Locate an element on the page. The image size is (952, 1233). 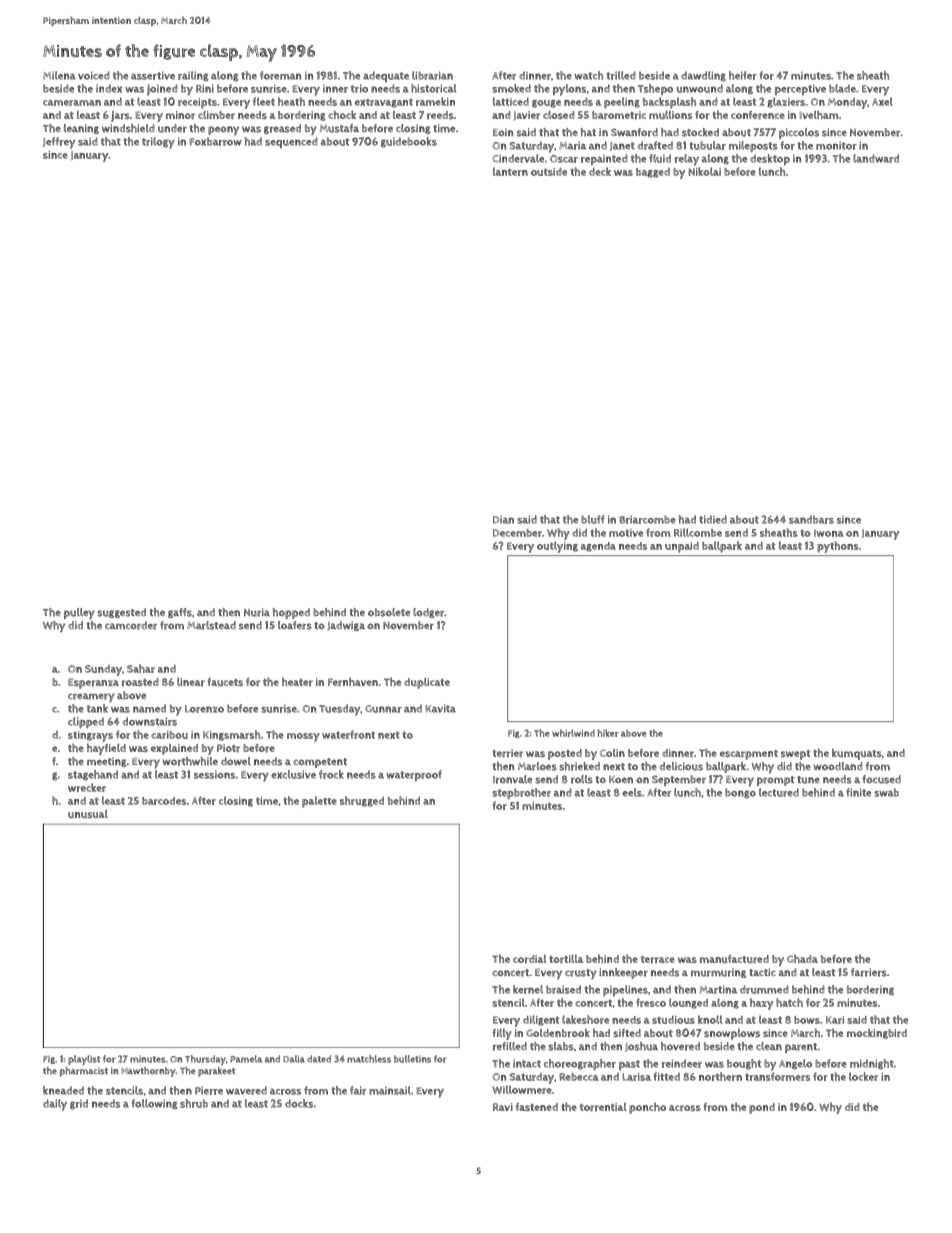
December is located at coordinates (517, 533).
